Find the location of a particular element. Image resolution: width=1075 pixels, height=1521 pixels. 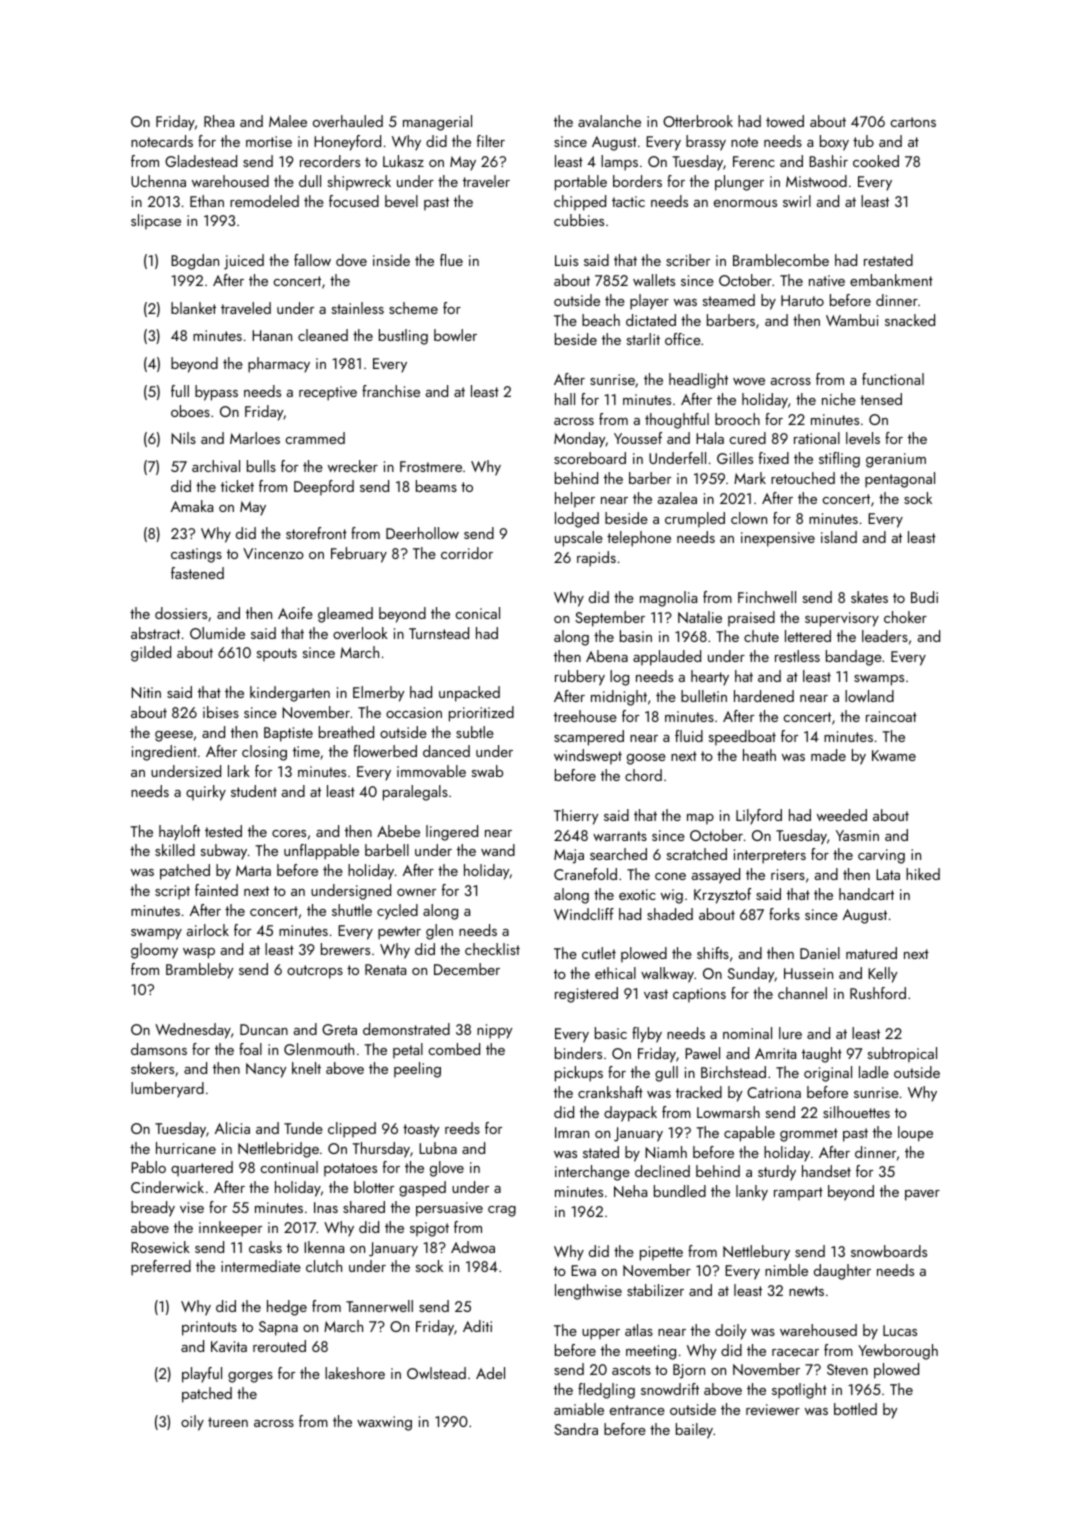

daypack is located at coordinates (630, 1114).
